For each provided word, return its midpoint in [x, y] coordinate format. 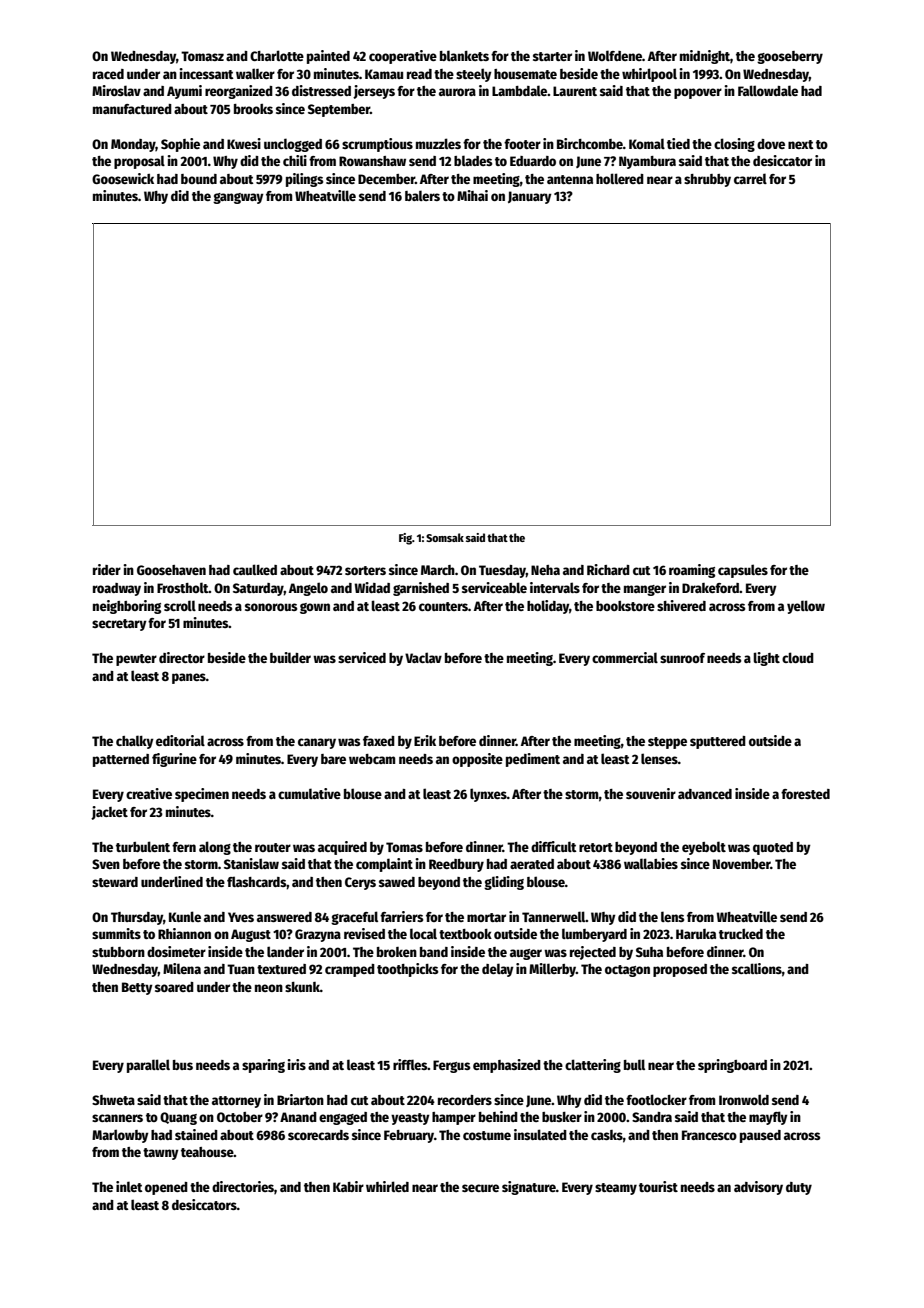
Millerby [552, 970]
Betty [137, 988]
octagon [627, 971]
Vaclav [423, 657]
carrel [750, 178]
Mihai [472, 195]
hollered [620, 178]
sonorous [271, 607]
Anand [298, 1117]
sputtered [718, 742]
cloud [798, 657]
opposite [477, 760]
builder [290, 657]
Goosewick [123, 178]
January [530, 197]
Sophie [180, 145]
